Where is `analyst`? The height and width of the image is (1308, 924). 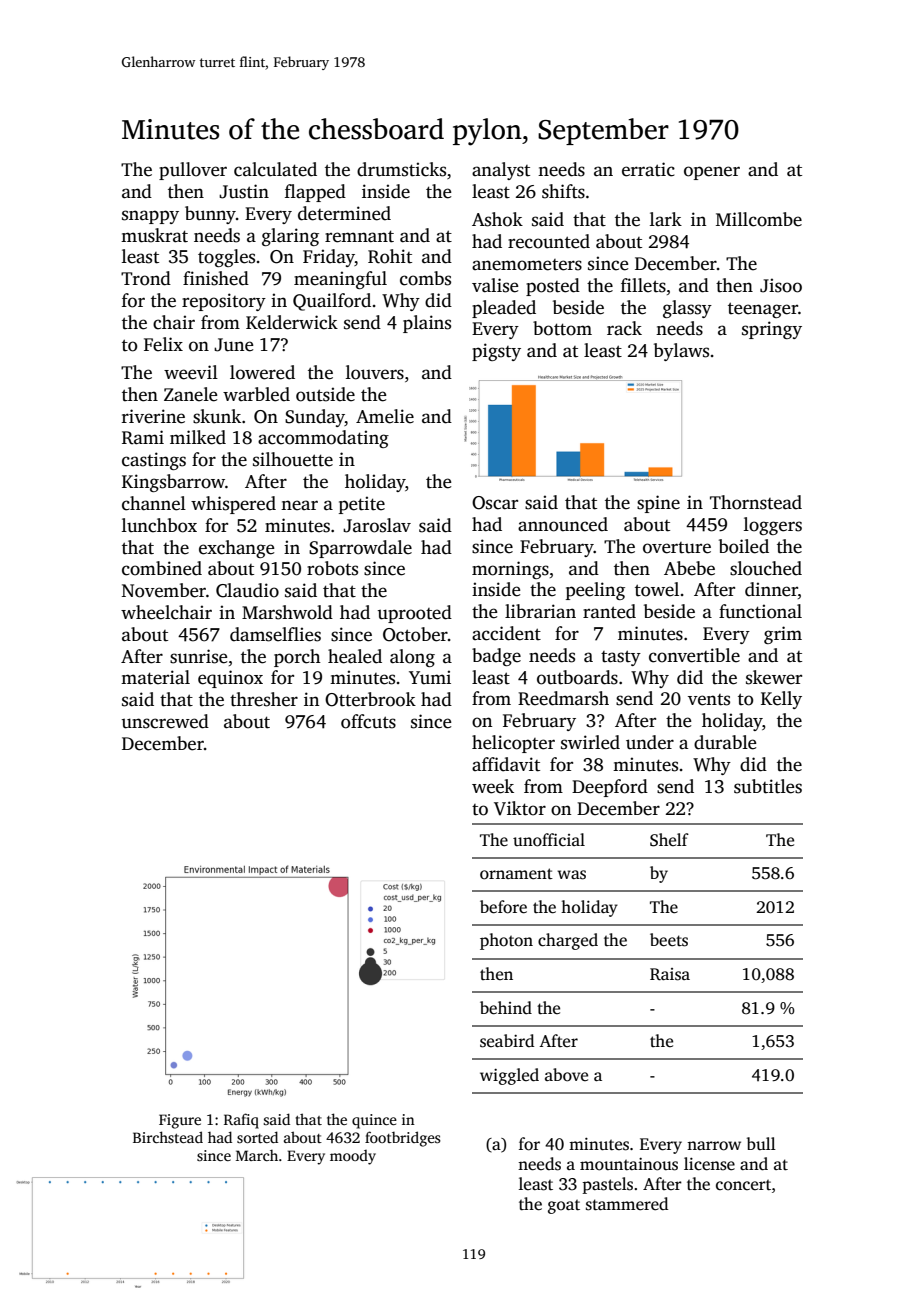
analyst is located at coordinates (501, 171).
